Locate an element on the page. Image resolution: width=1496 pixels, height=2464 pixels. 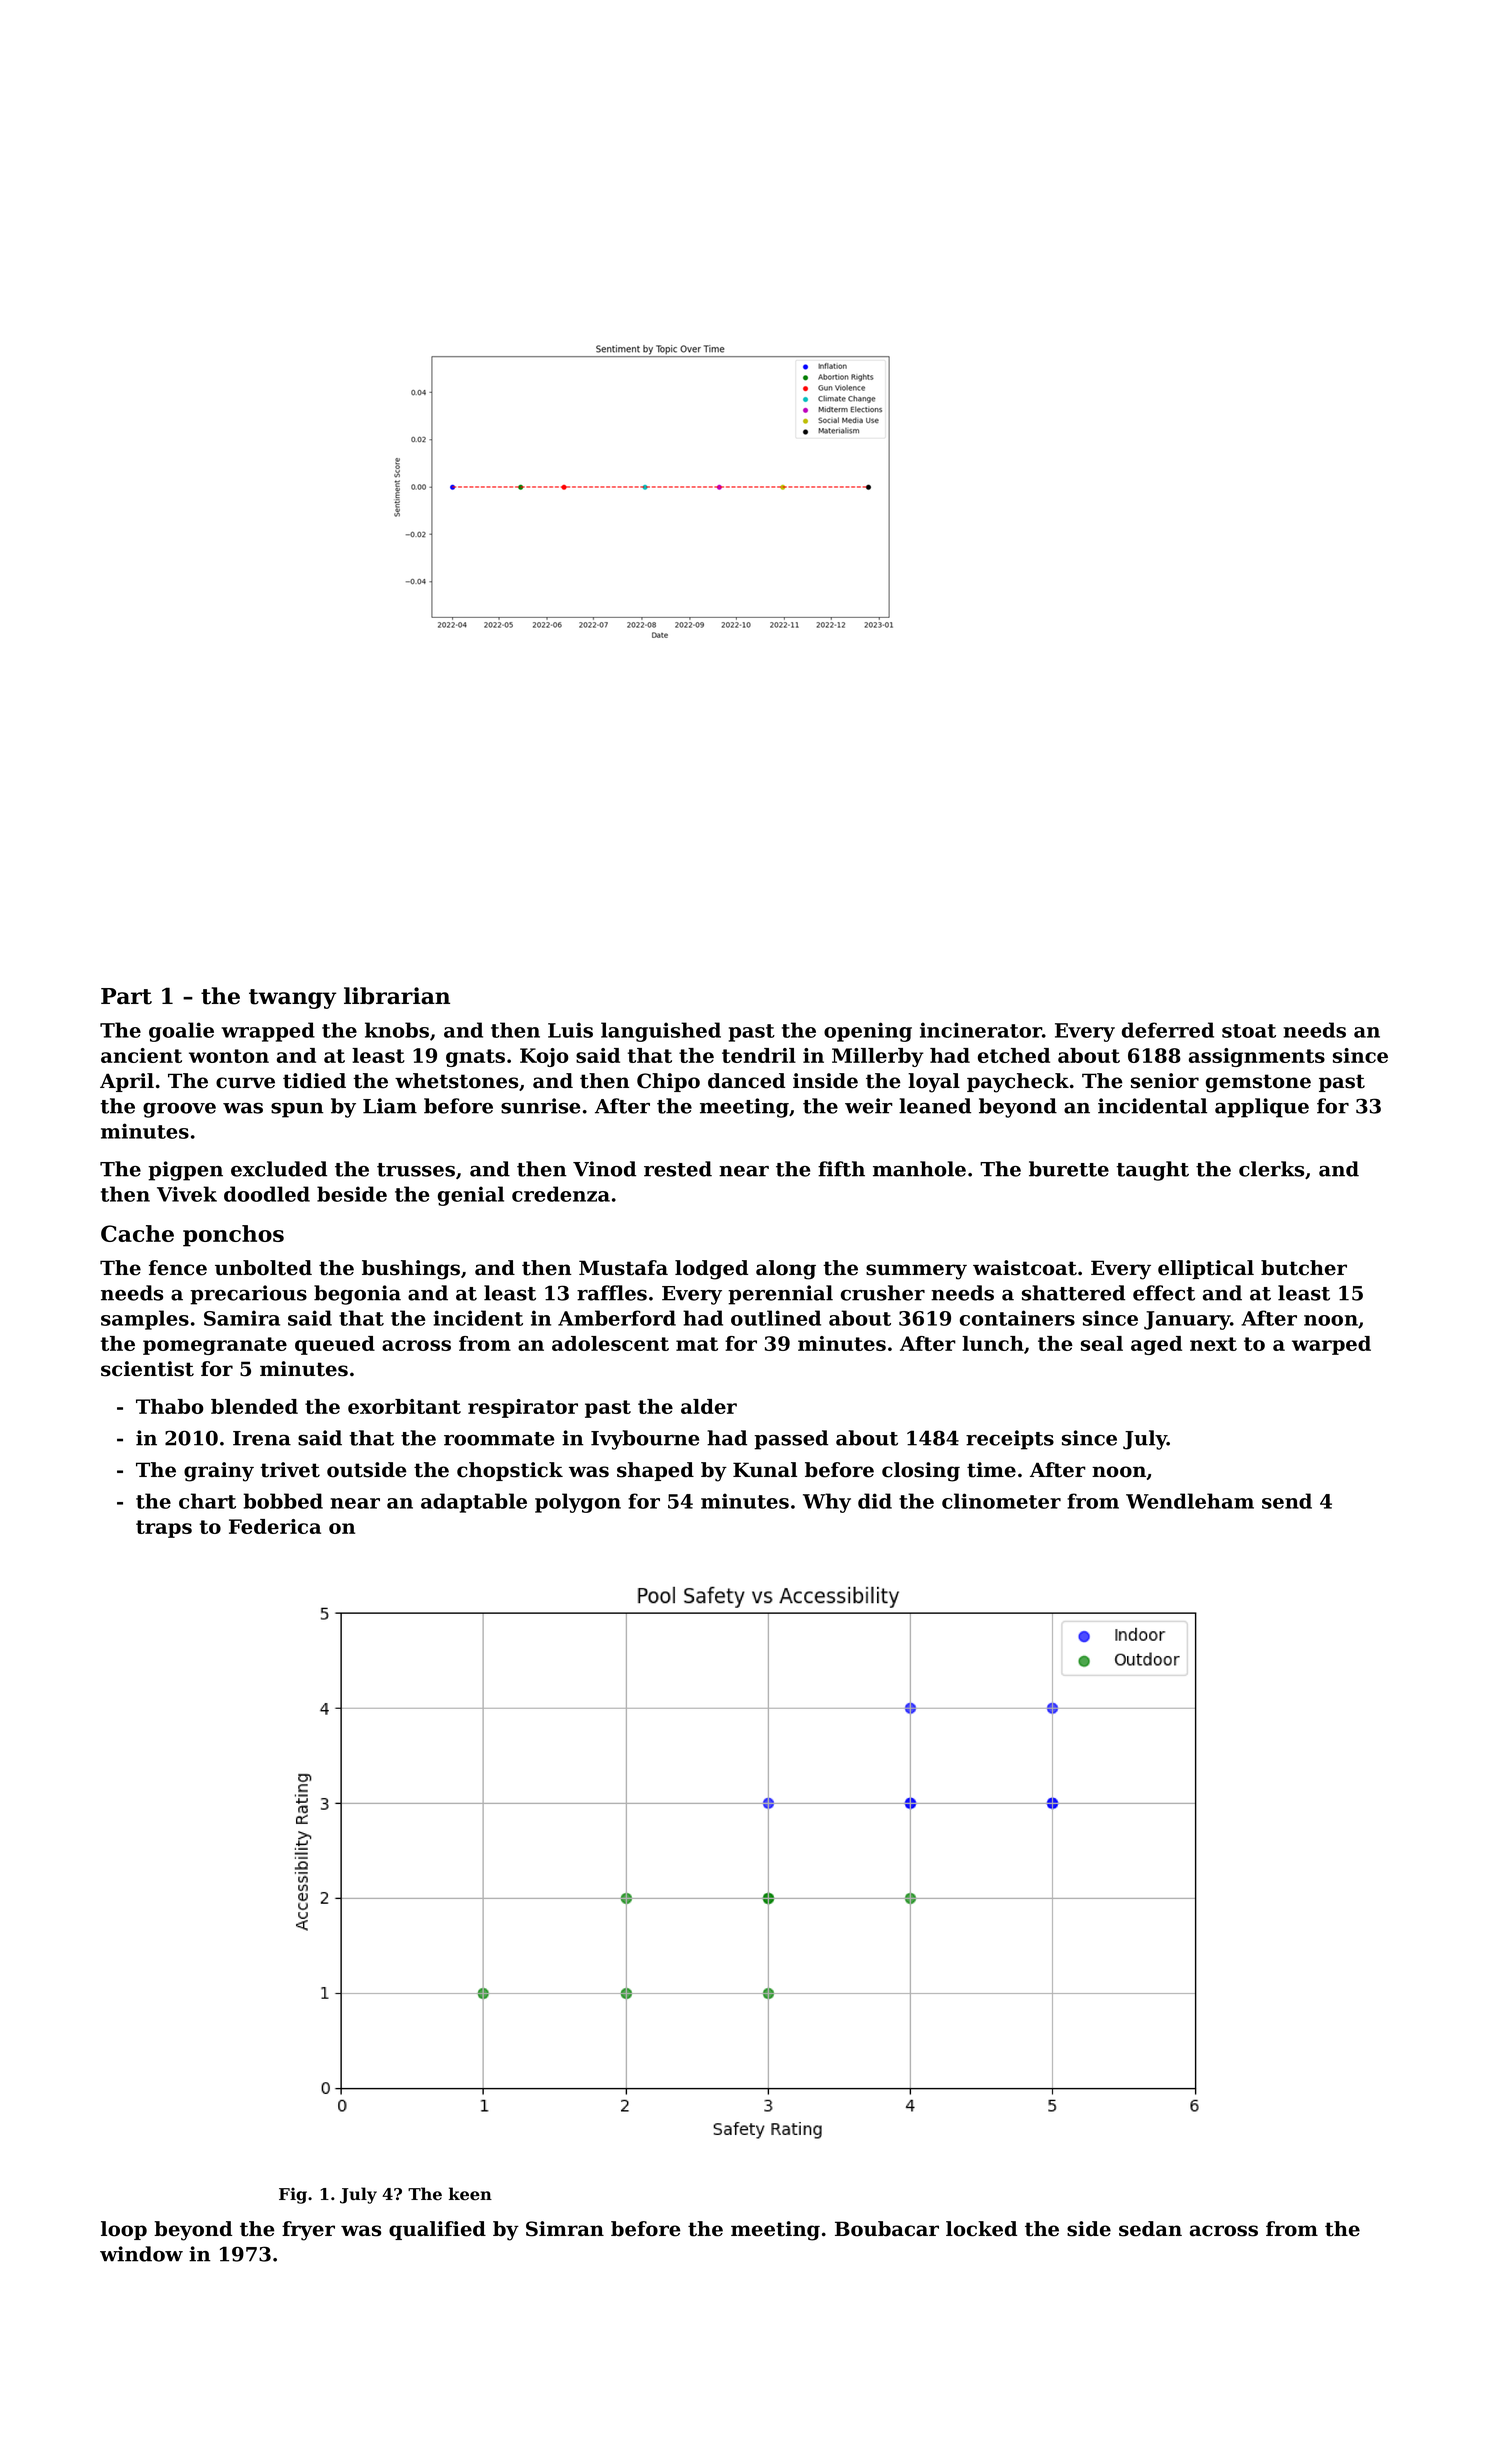
qualified is located at coordinates (437, 2230).
